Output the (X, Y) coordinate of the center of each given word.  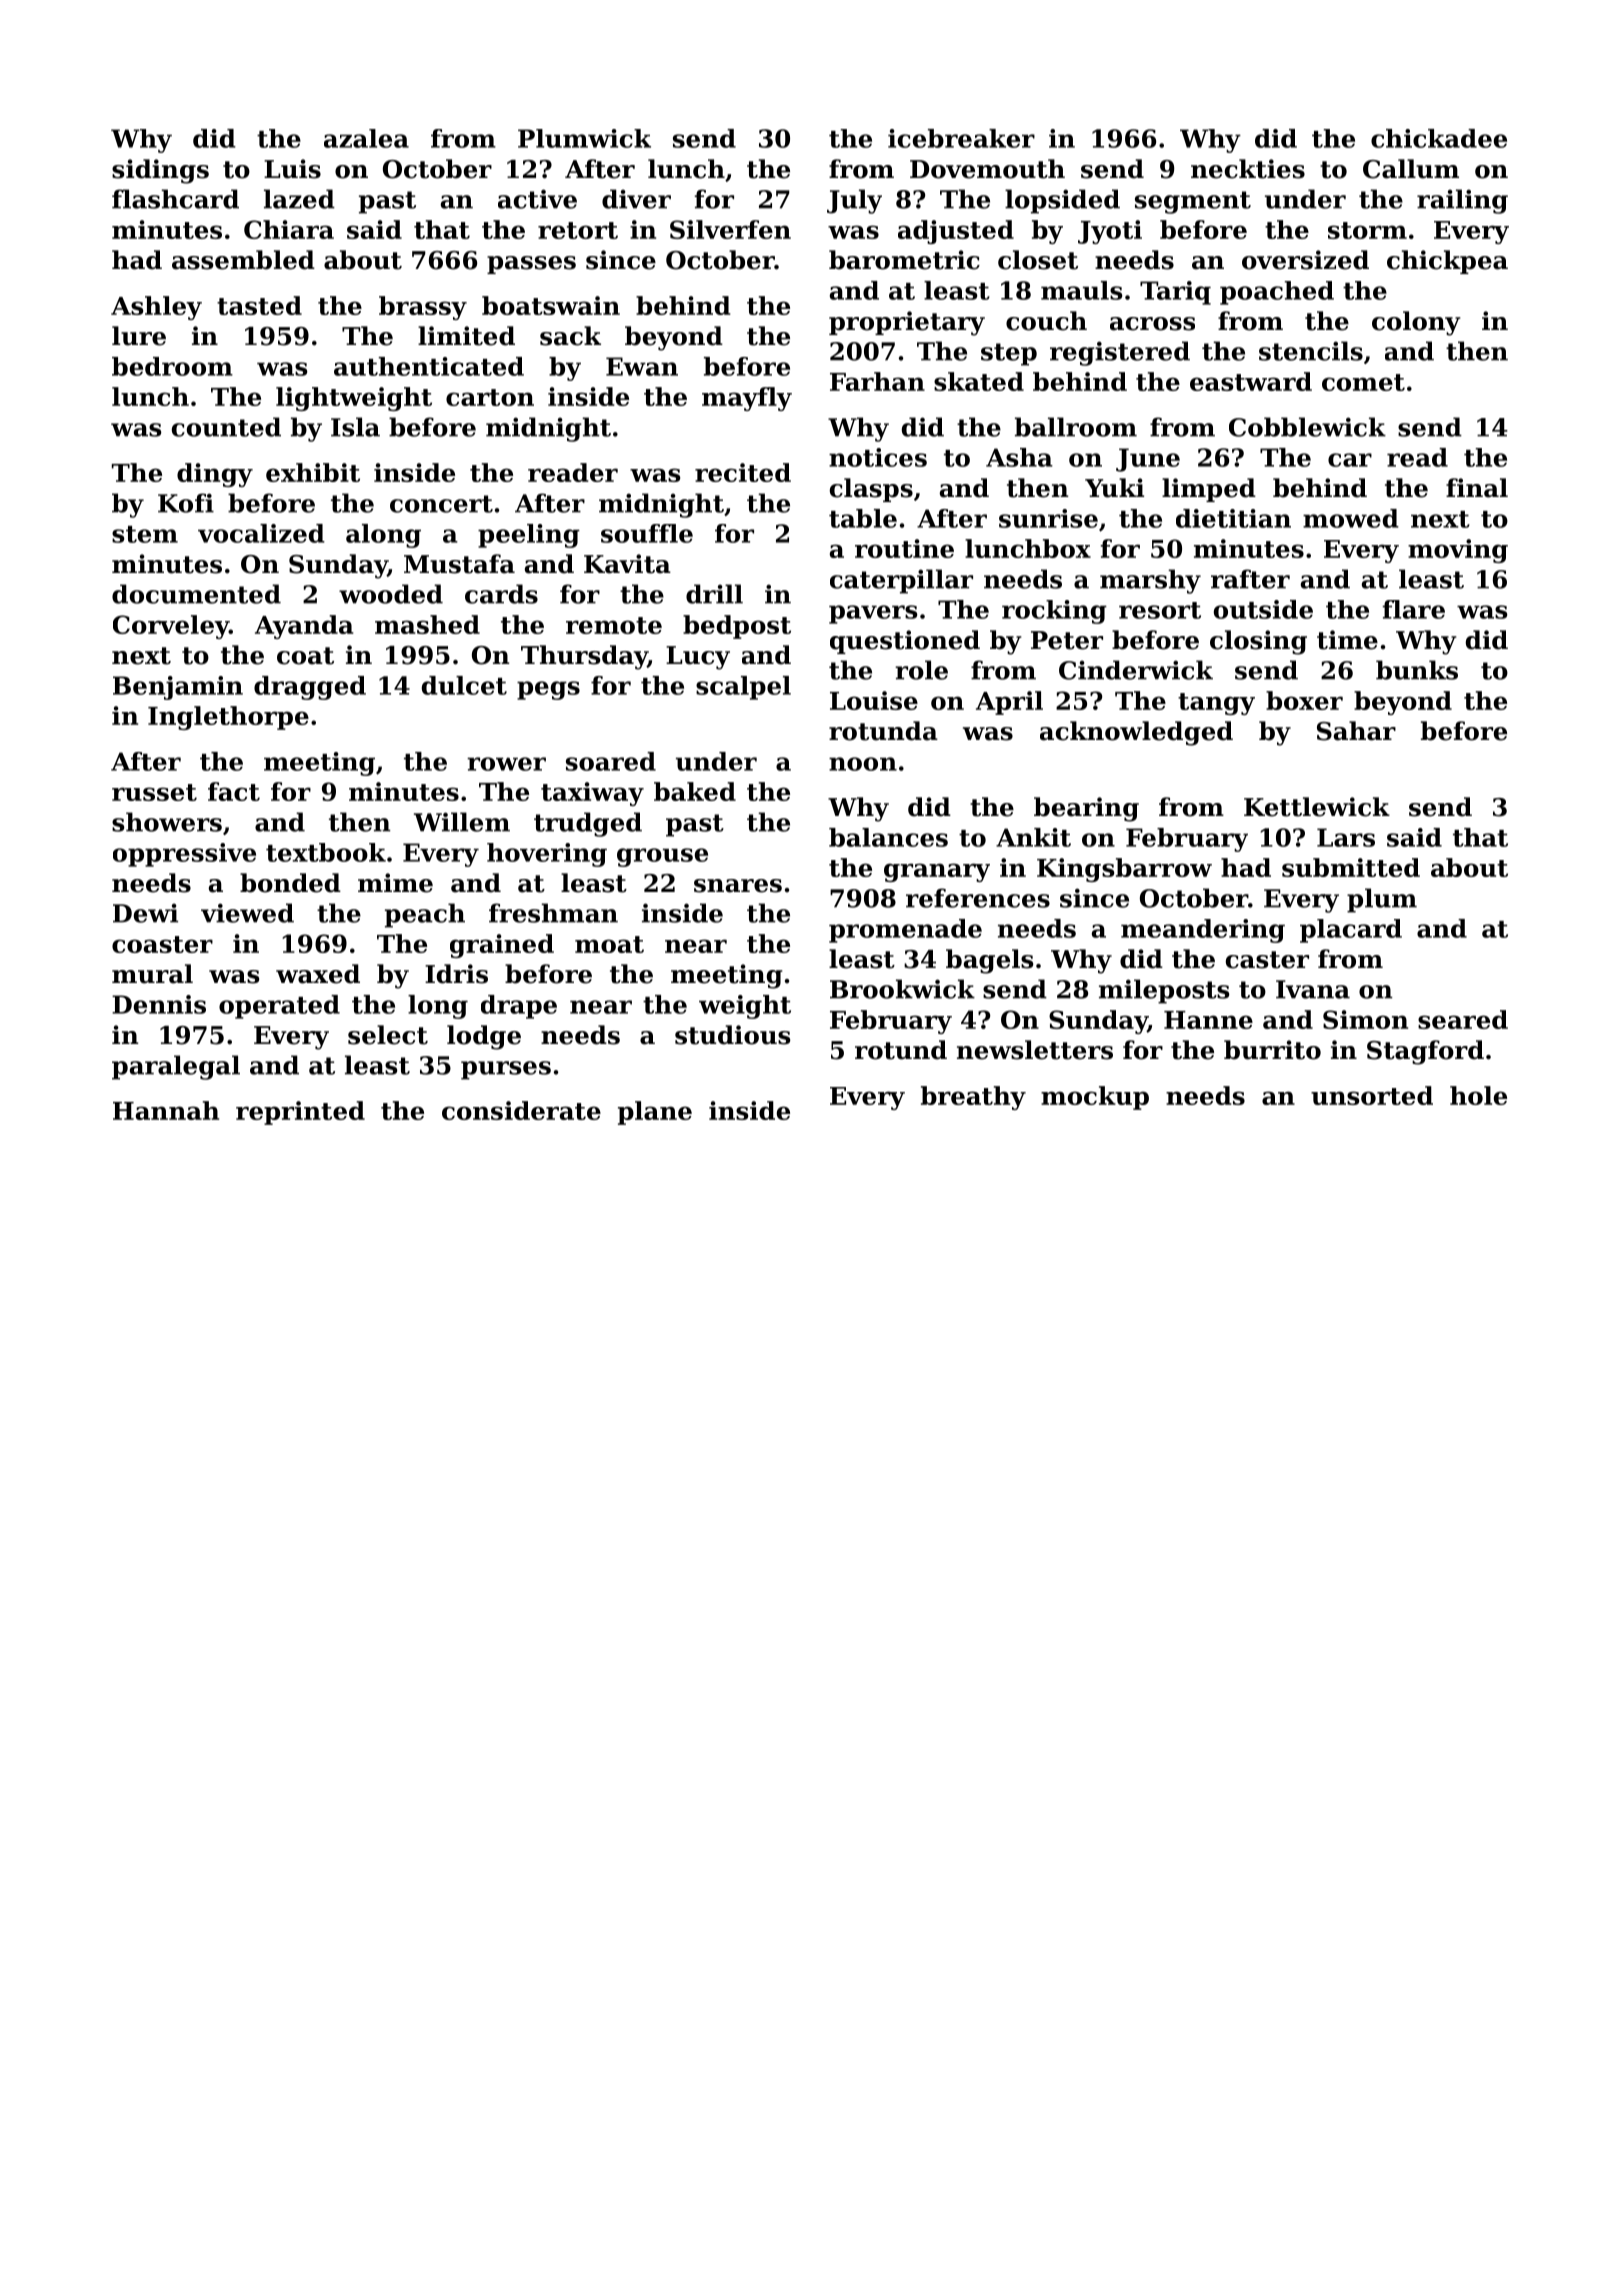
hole (1478, 1095)
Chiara (289, 229)
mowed (1351, 518)
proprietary (907, 323)
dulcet (464, 685)
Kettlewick (1317, 807)
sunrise (1048, 518)
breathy (973, 1098)
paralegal (176, 1067)
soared (611, 761)
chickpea (1447, 262)
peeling (529, 536)
